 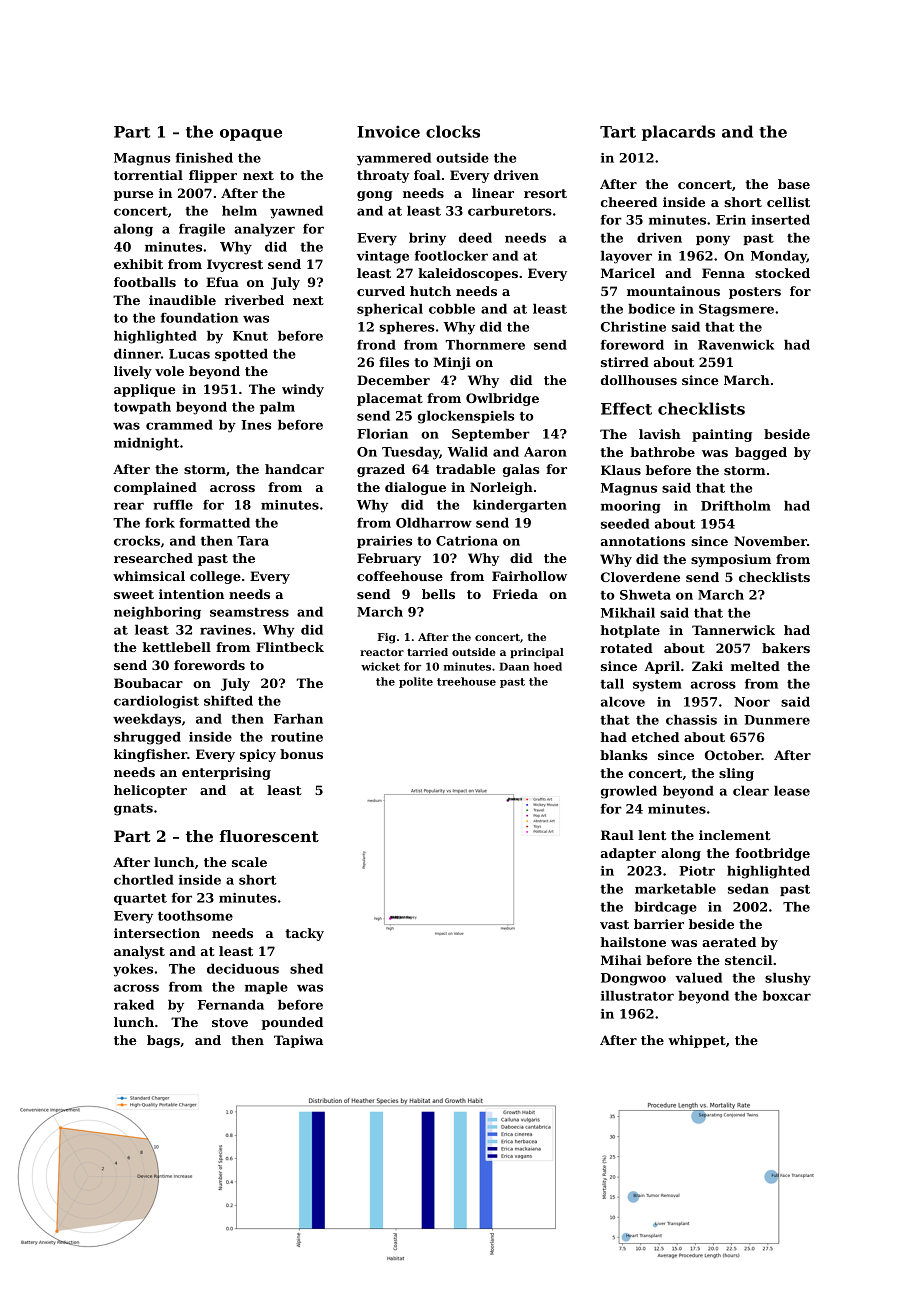 What do you see at coordinates (304, 934) in the document?
I see `tacky` at bounding box center [304, 934].
